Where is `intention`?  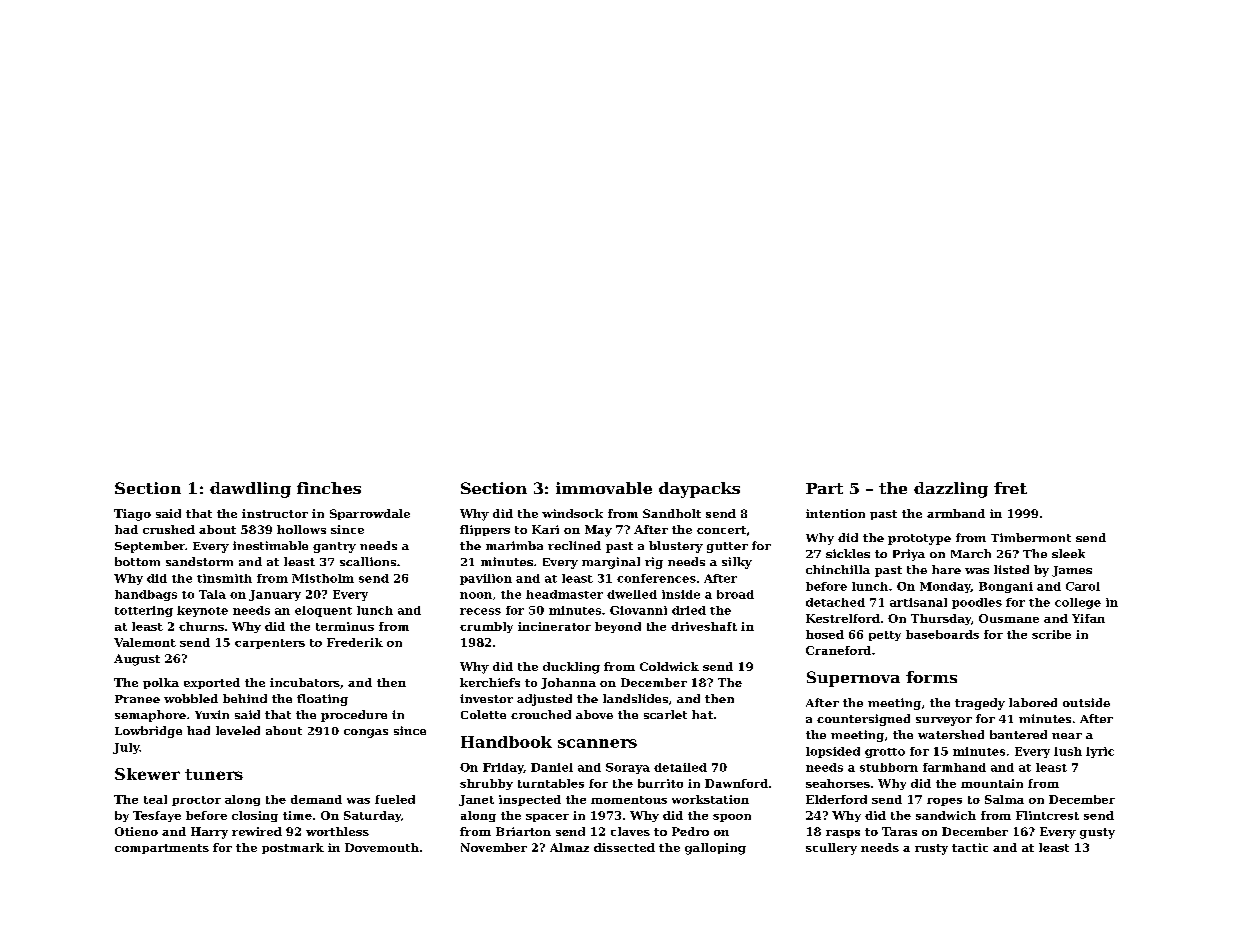
intention is located at coordinates (835, 513).
